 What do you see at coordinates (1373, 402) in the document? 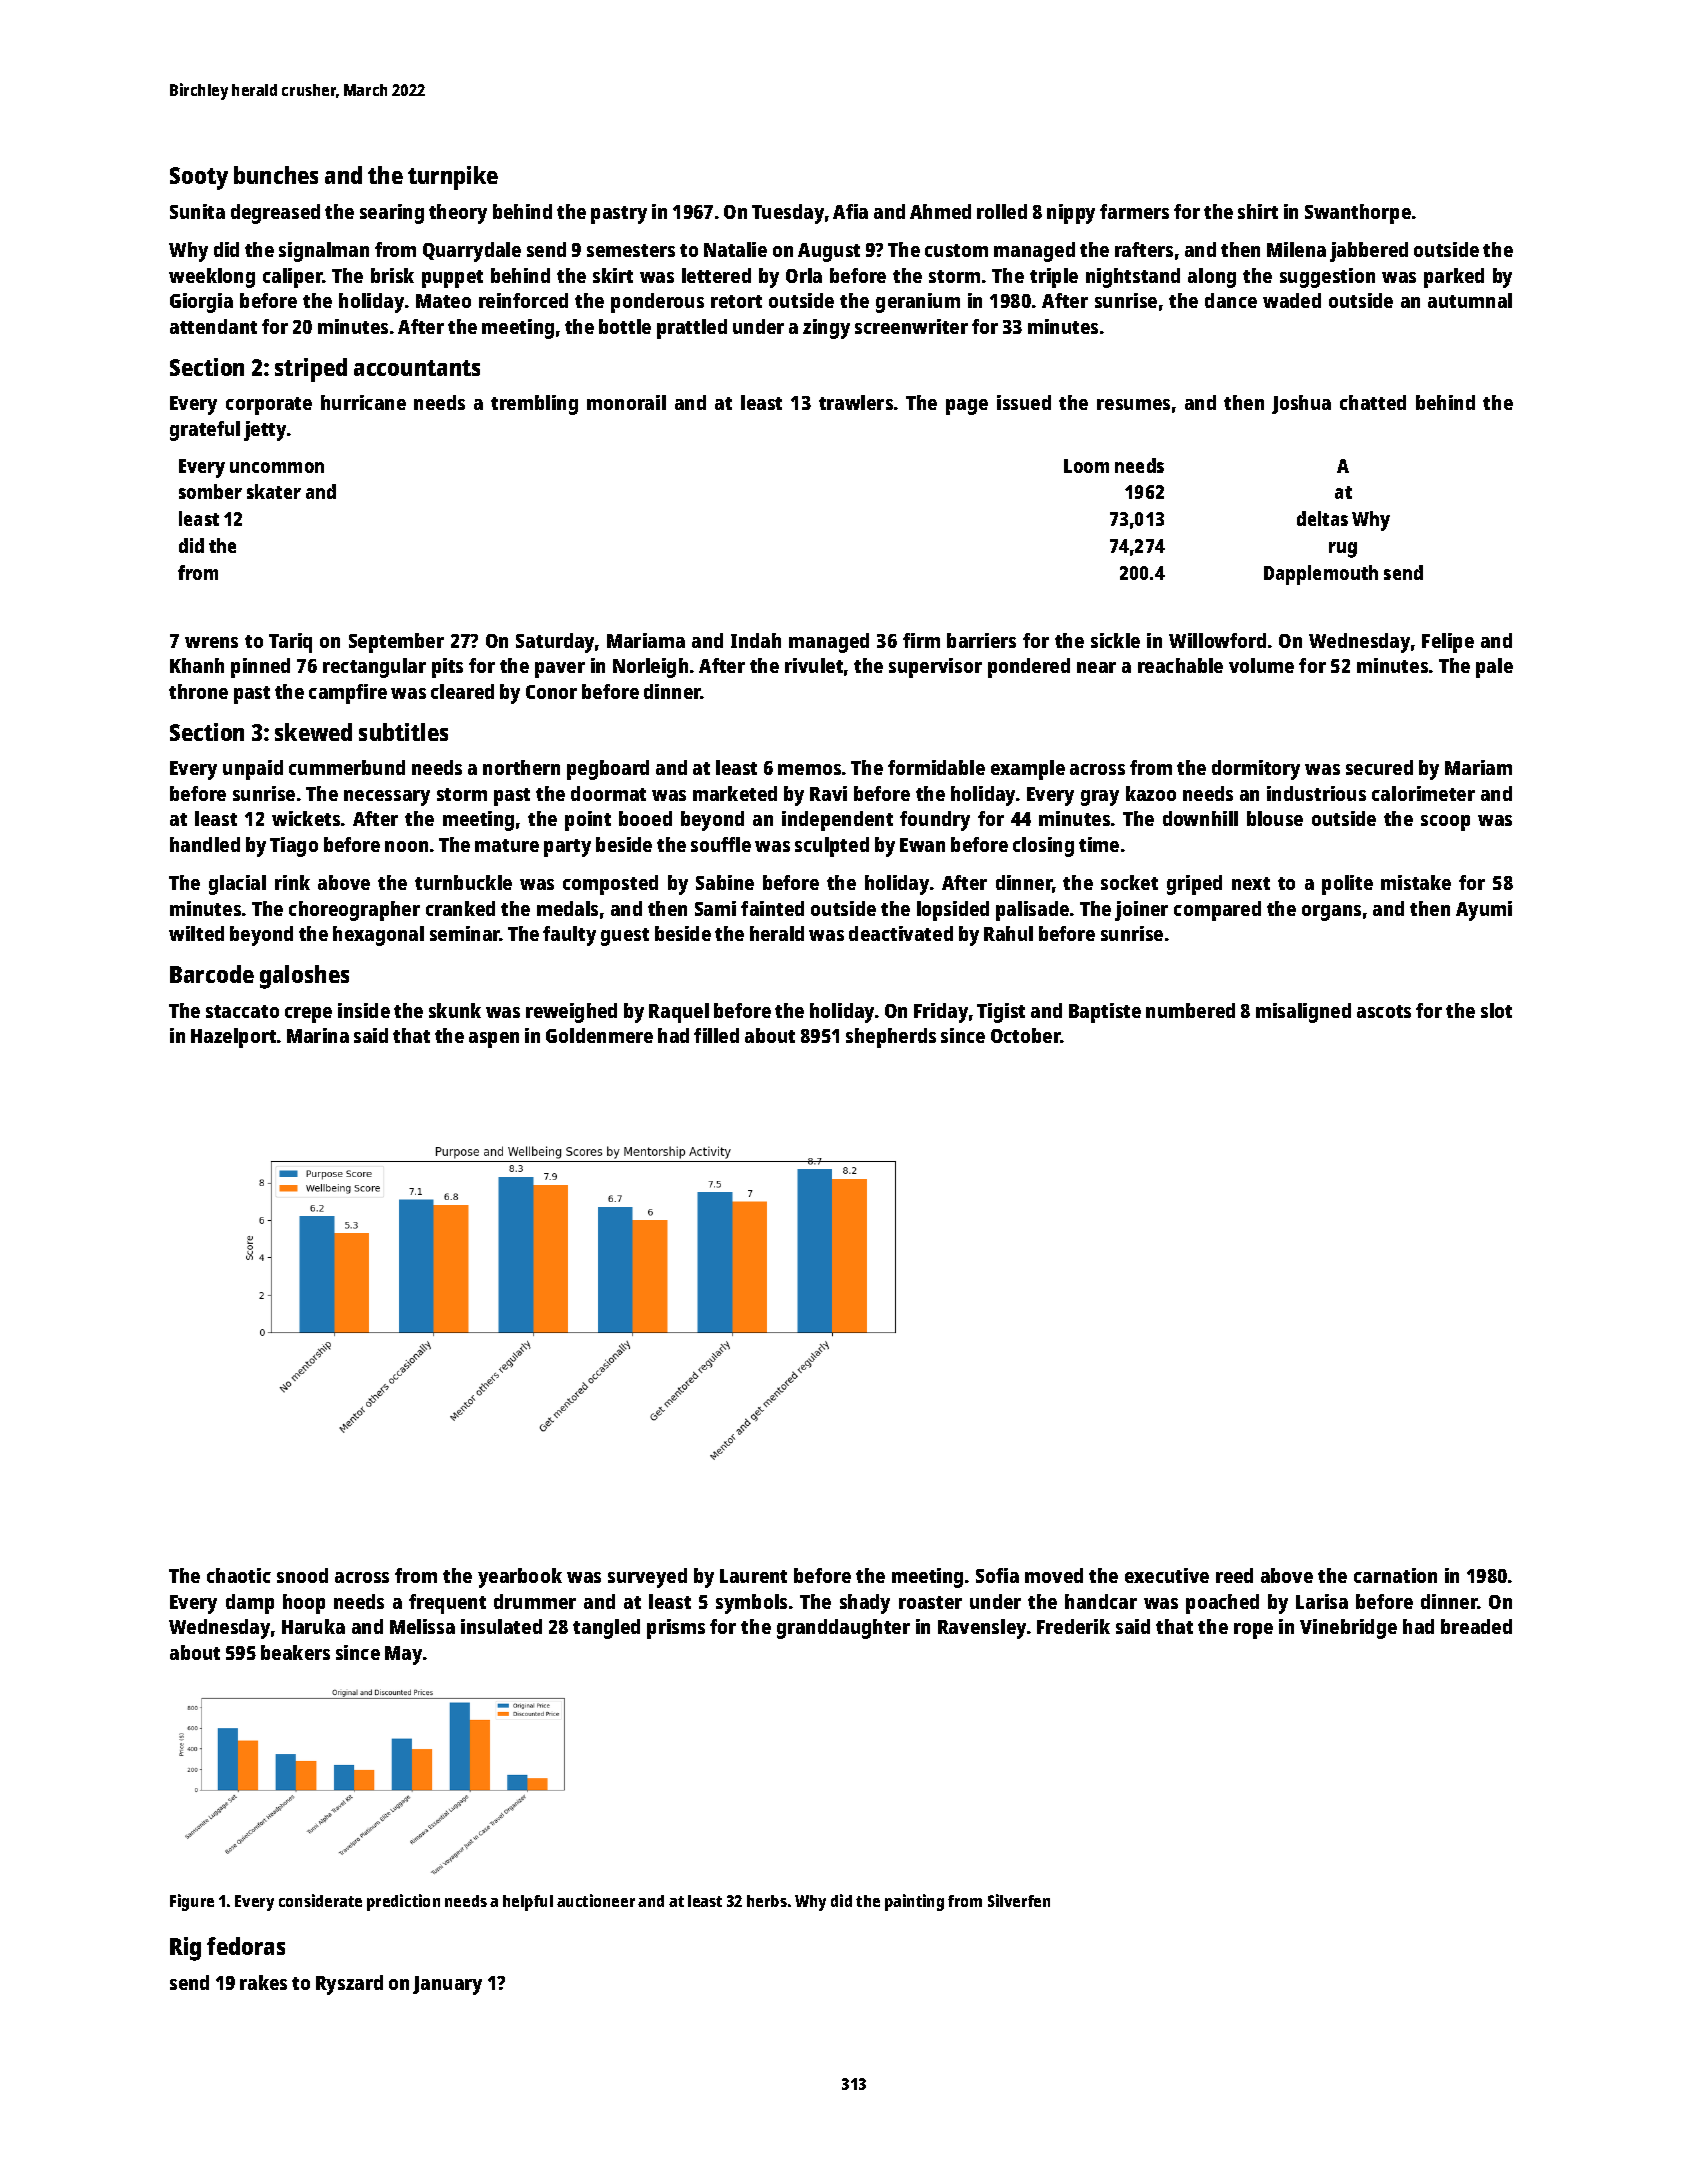
I see `chatted` at bounding box center [1373, 402].
